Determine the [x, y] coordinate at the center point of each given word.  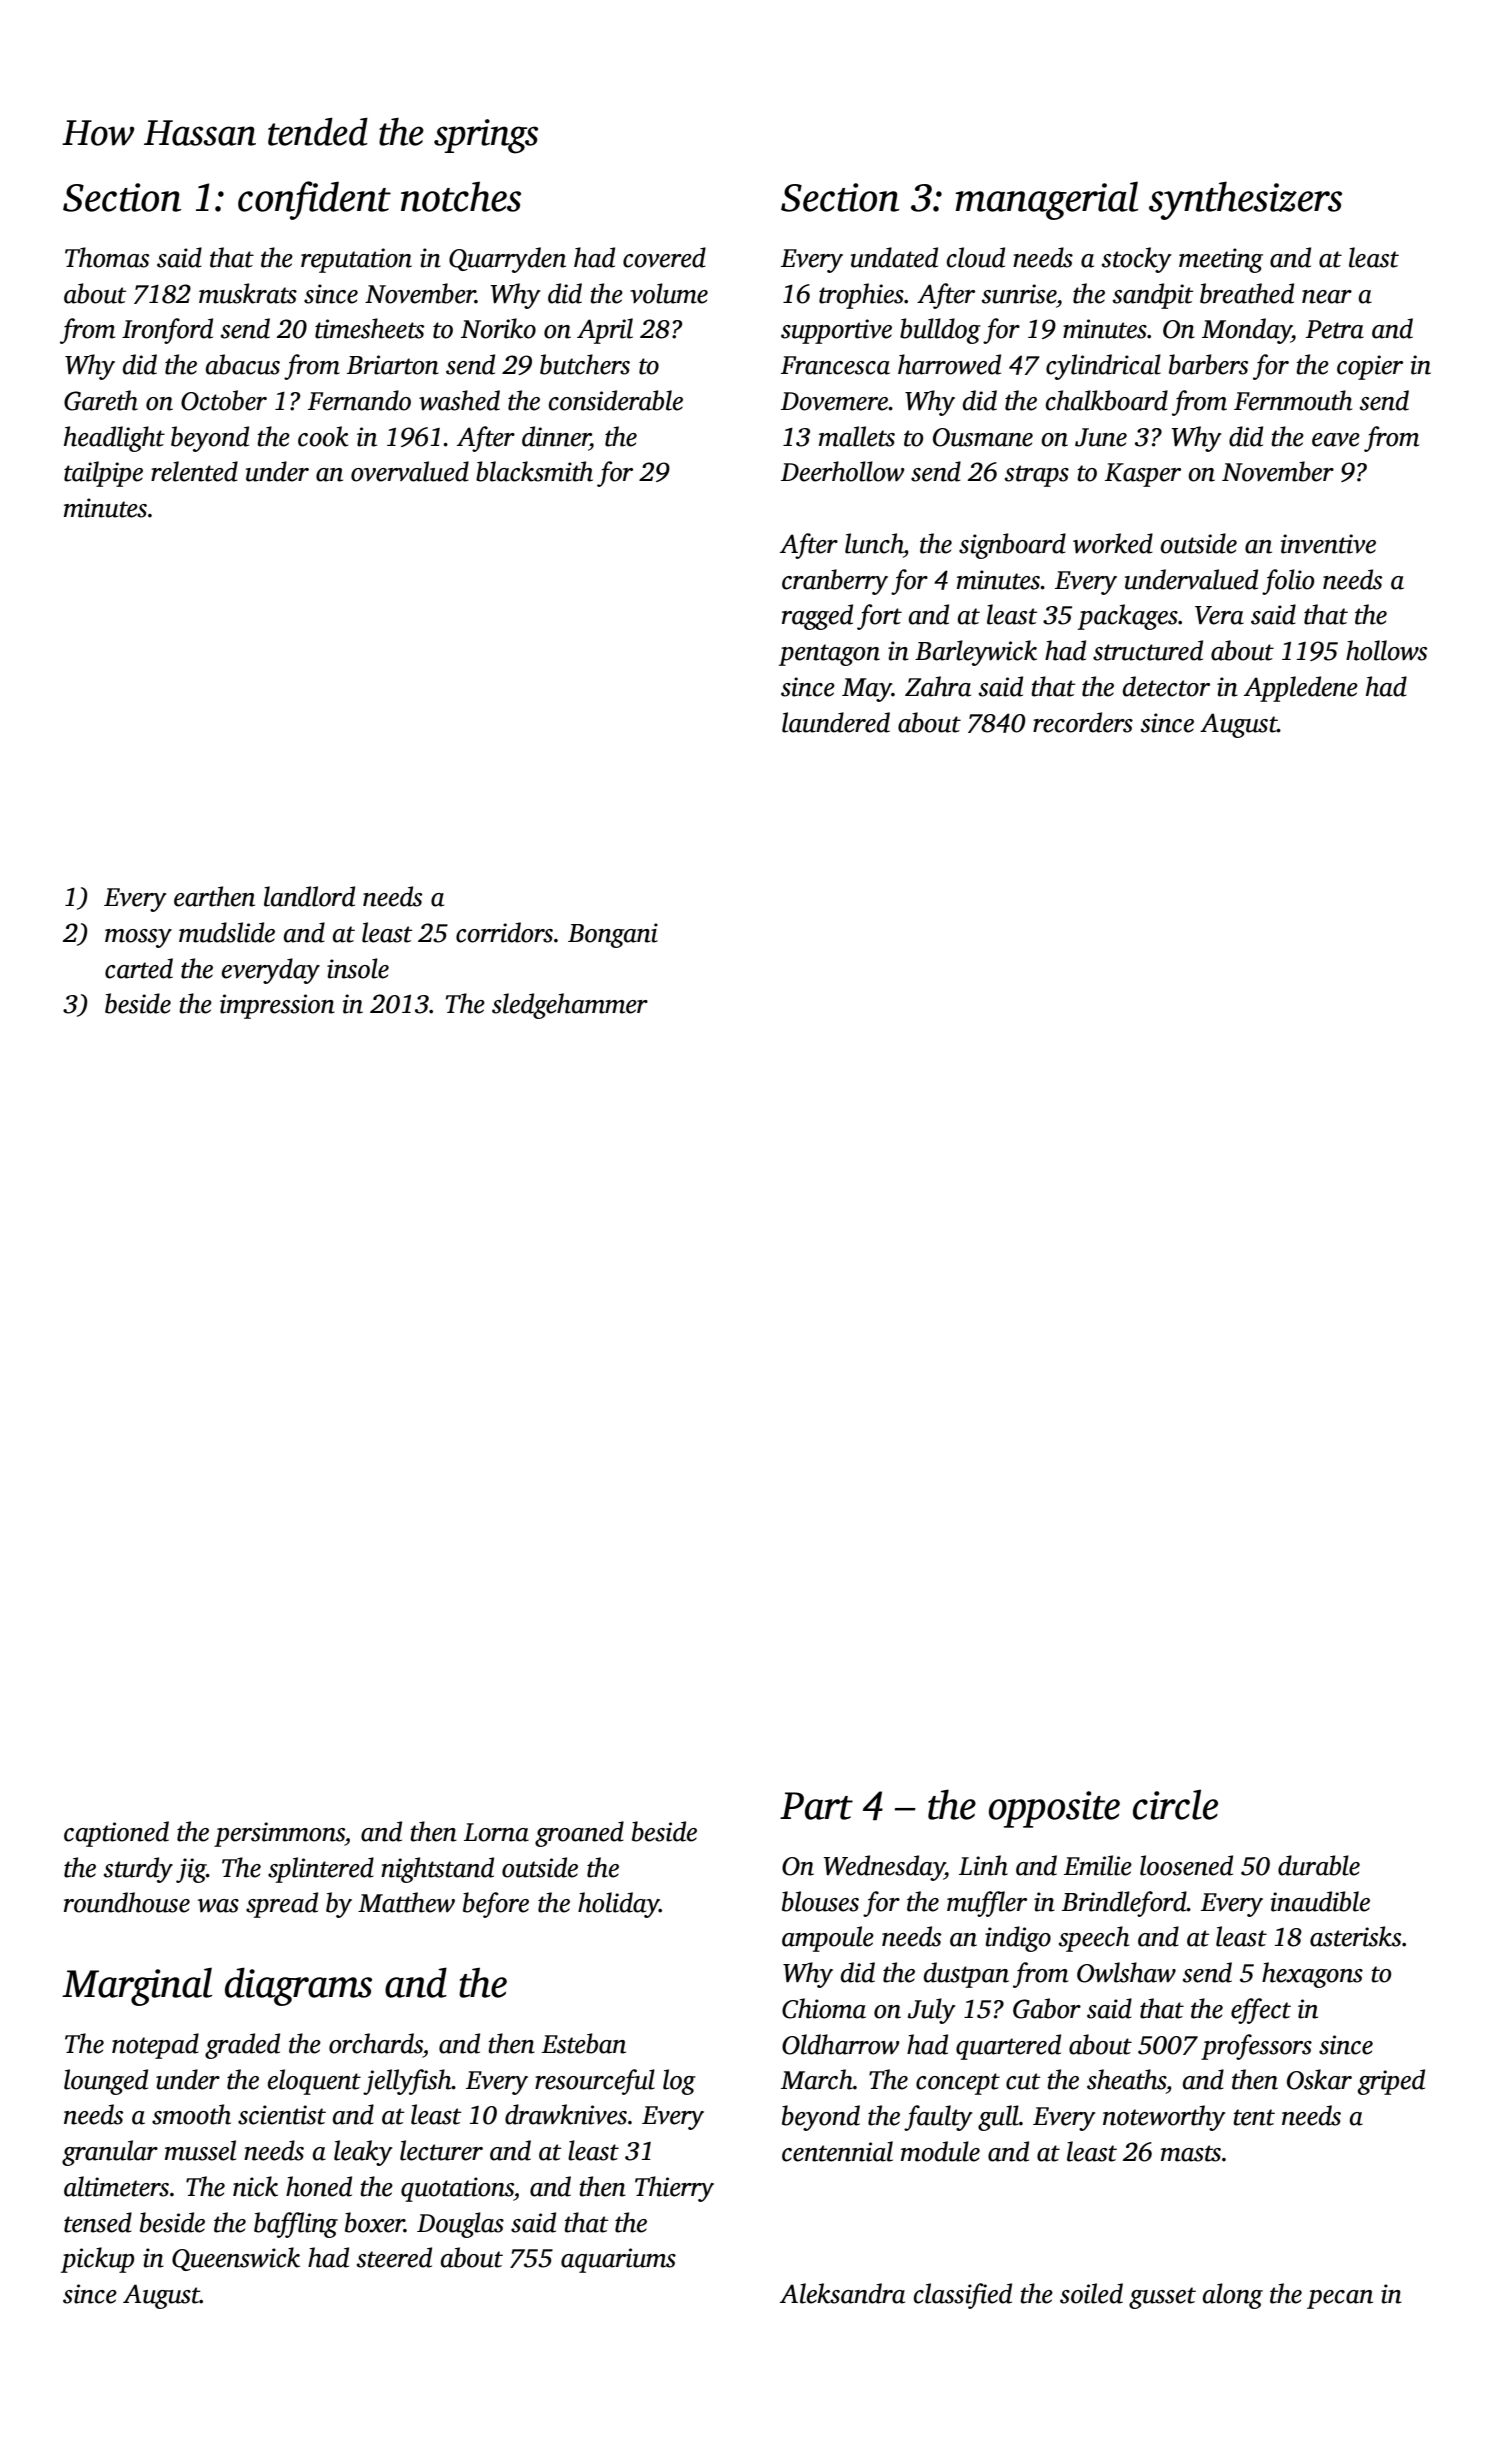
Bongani [613, 935]
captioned [116, 1834]
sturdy [138, 1870]
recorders [1083, 722]
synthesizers [1245, 200]
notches [461, 197]
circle [1175, 1804]
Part [816, 1806]
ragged [817, 617]
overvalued [410, 471]
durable [1319, 1865]
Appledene [1301, 689]
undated [894, 257]
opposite [1054, 1809]
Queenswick [236, 2259]
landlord [309, 896]
